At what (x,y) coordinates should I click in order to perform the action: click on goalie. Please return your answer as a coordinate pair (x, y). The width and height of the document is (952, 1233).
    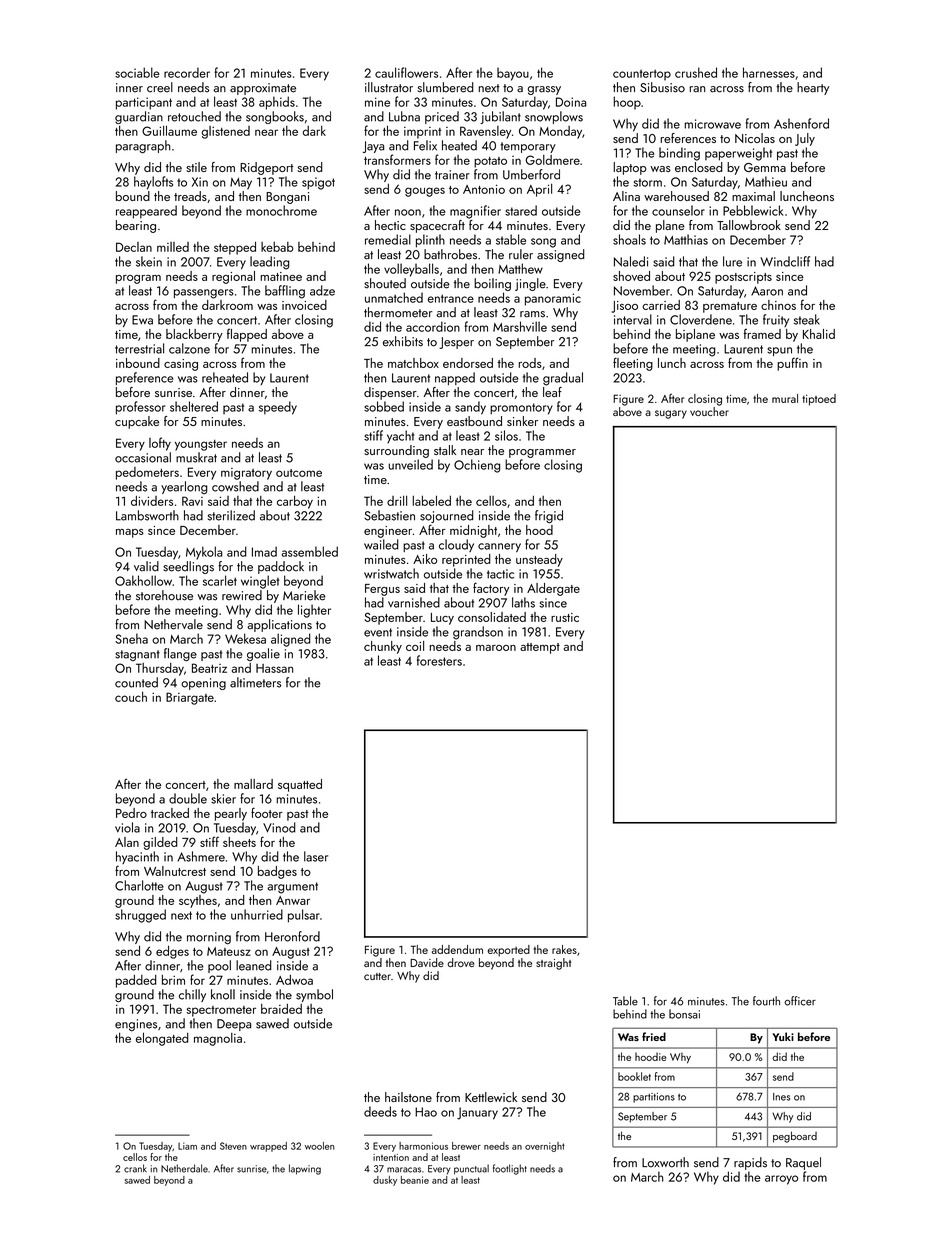
    Looking at the image, I should click on (263, 654).
